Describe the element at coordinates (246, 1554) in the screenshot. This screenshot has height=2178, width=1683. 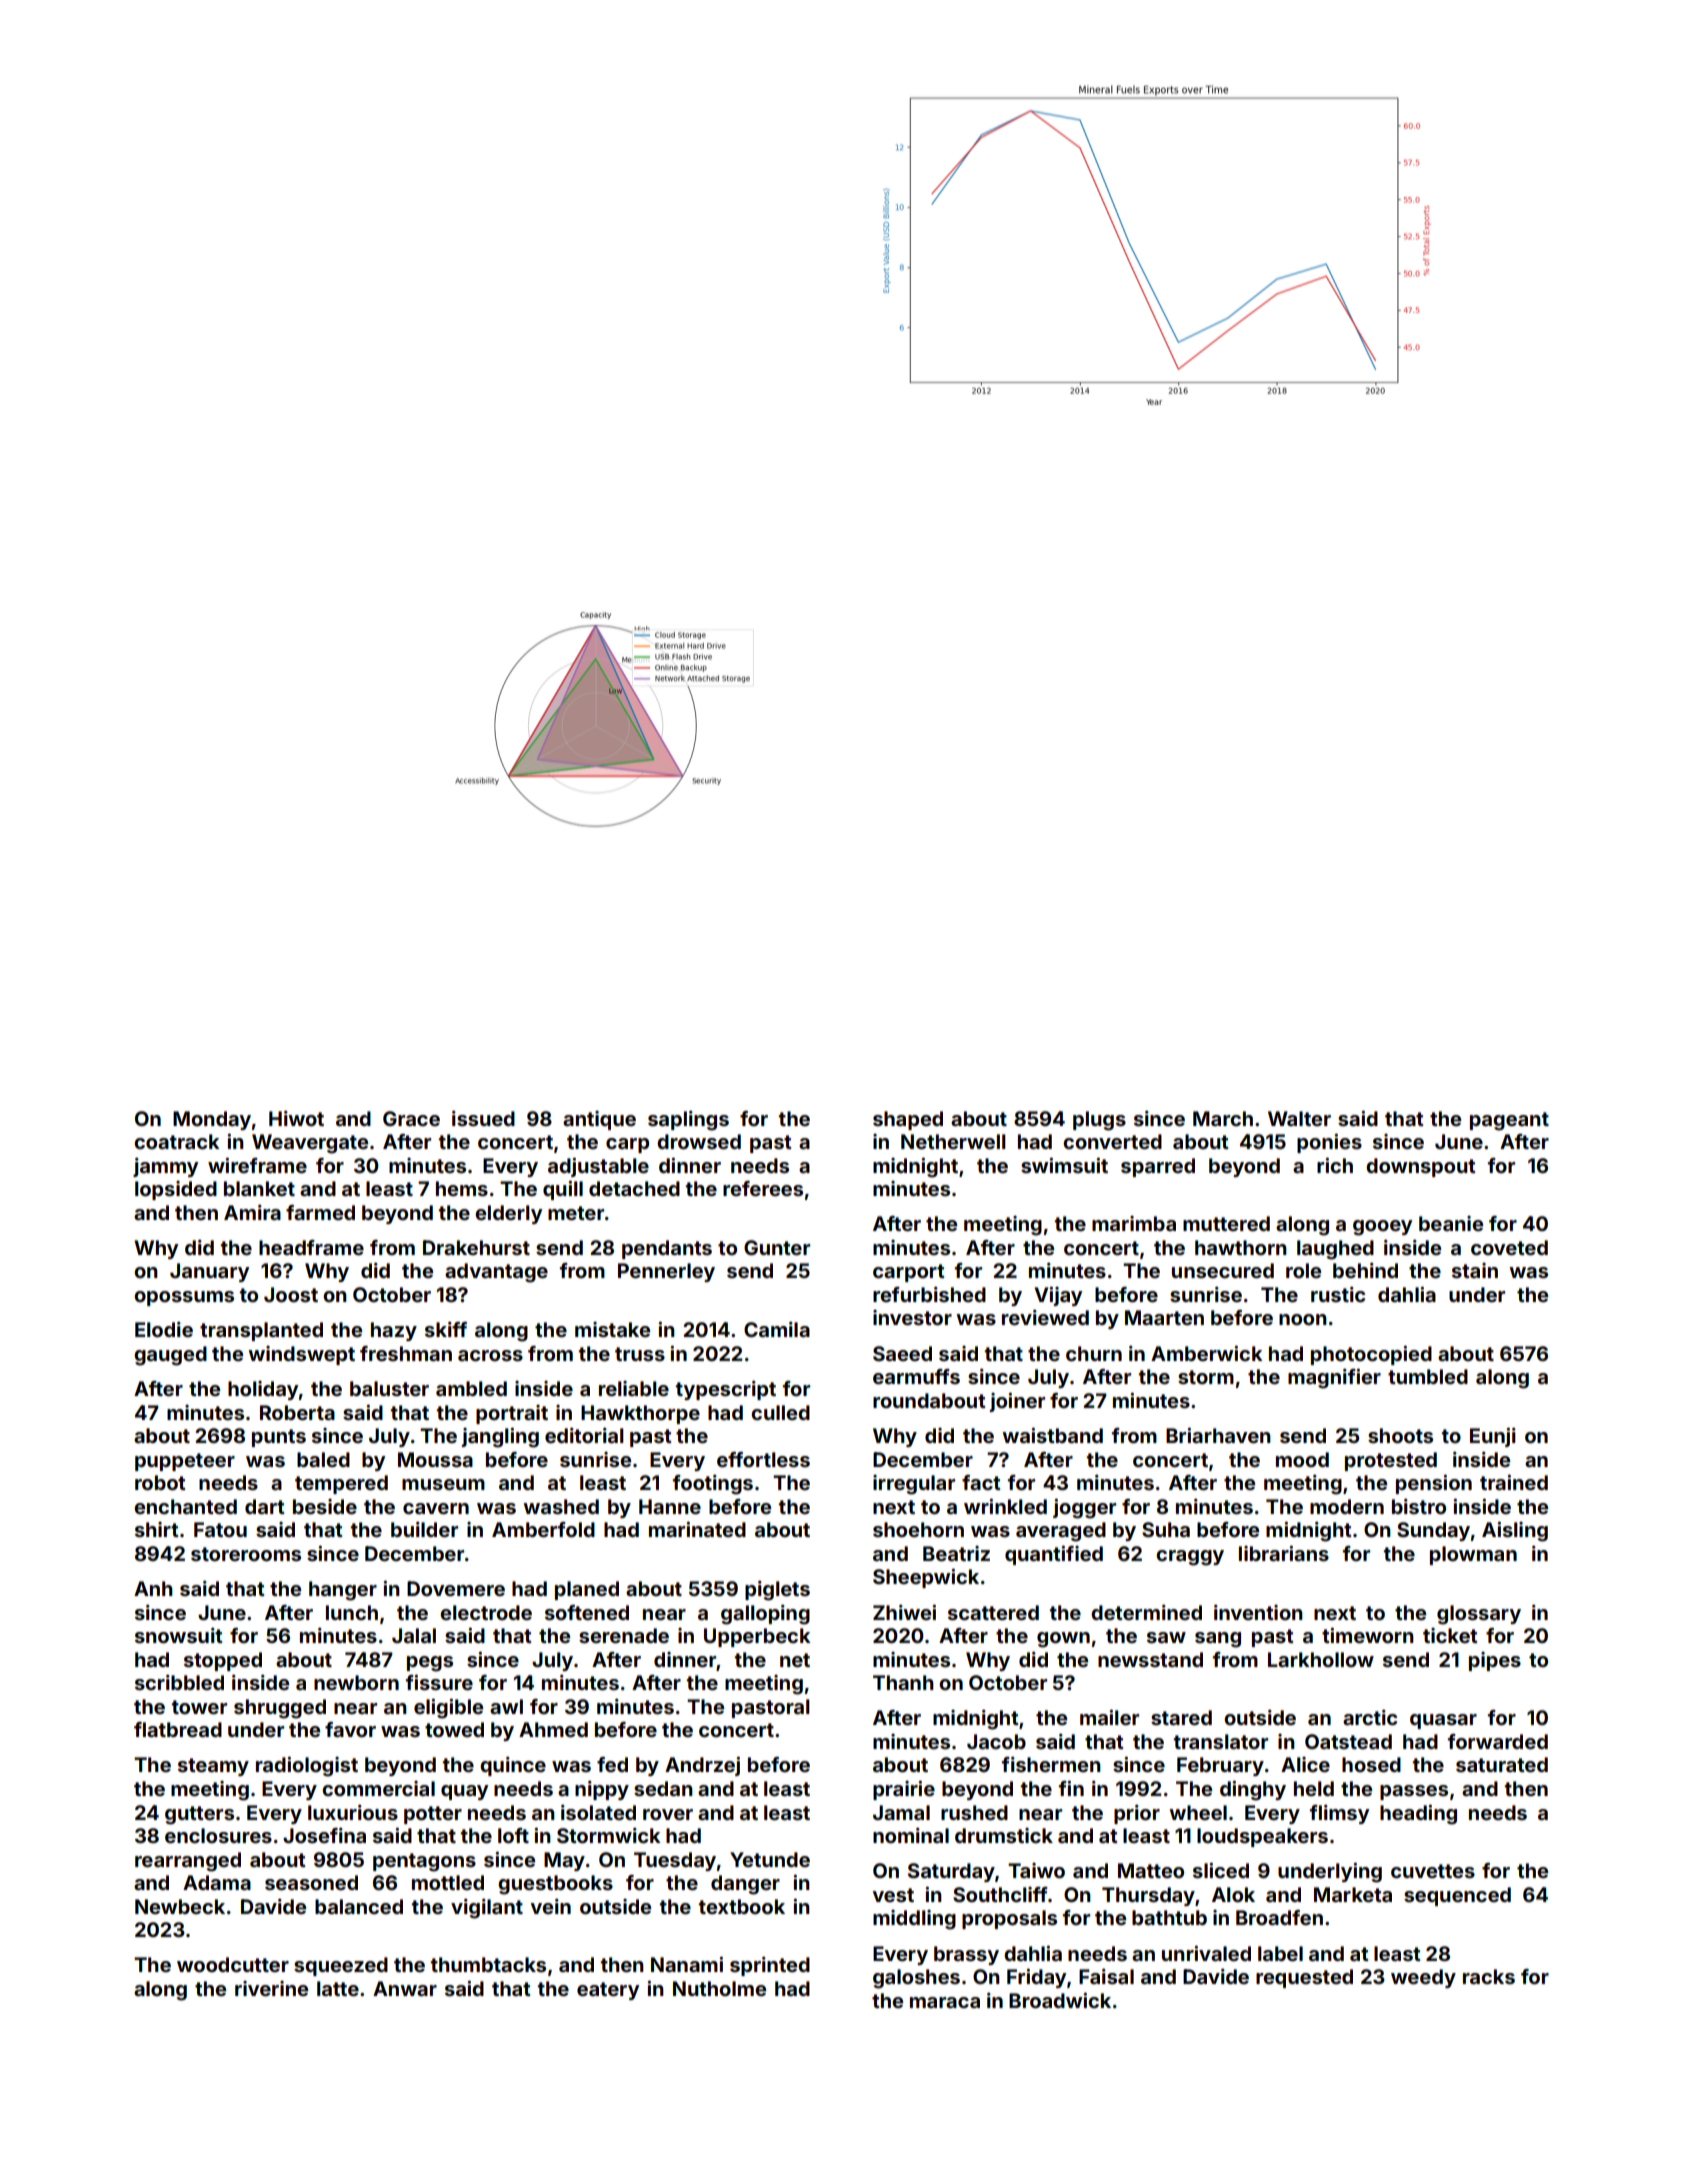
I see `storerooms` at that location.
